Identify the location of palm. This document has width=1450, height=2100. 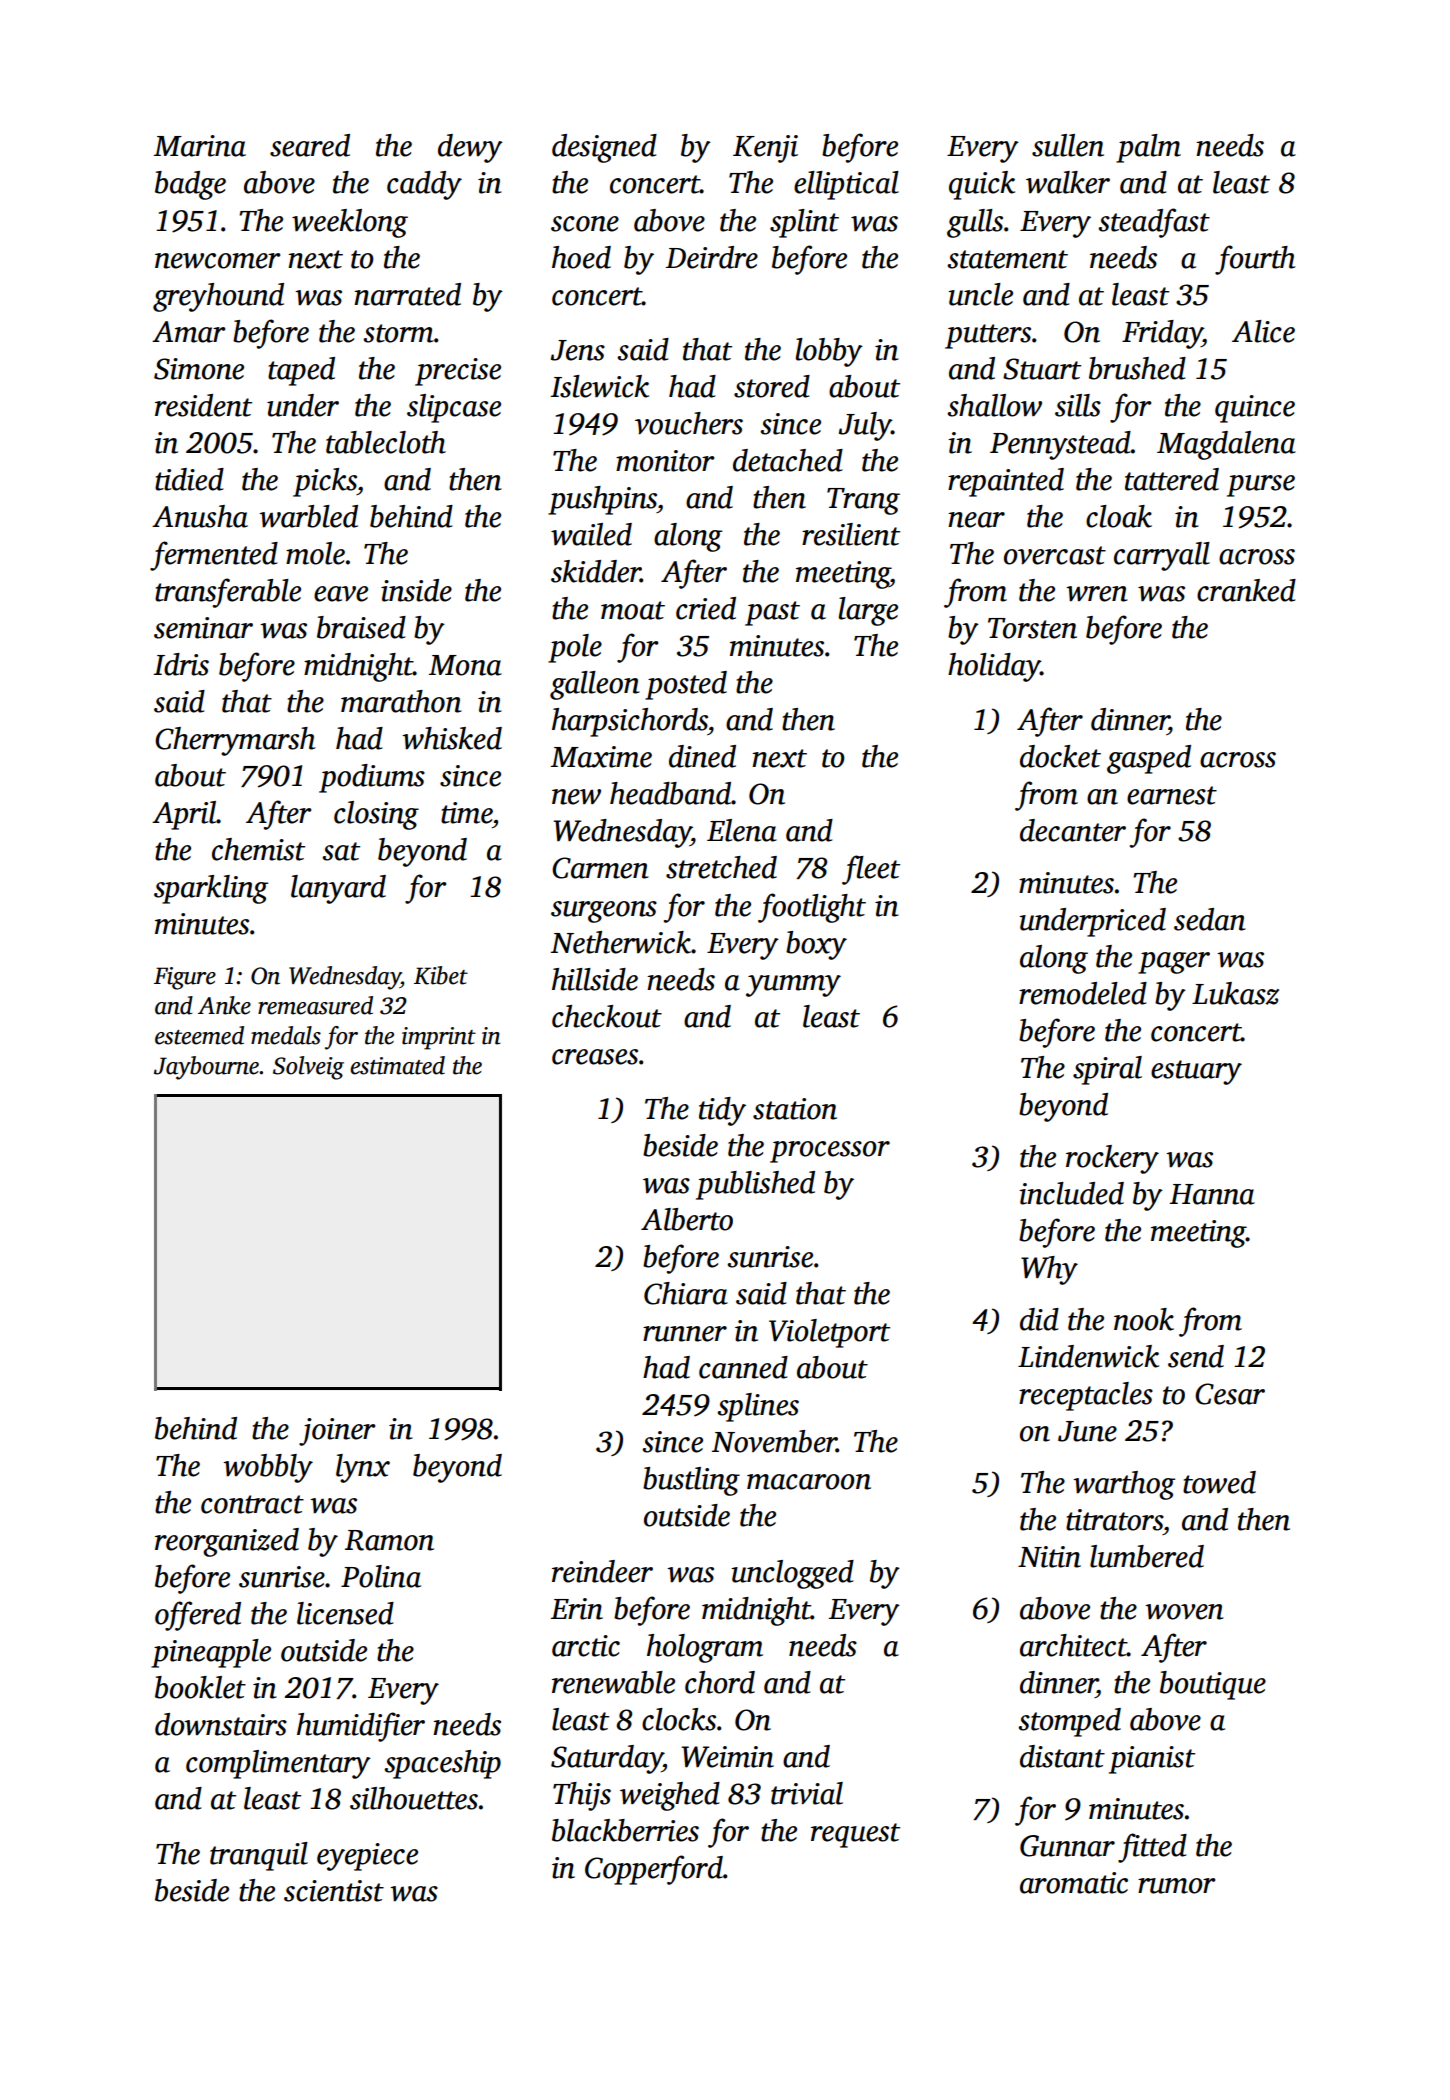
(1148, 148).
